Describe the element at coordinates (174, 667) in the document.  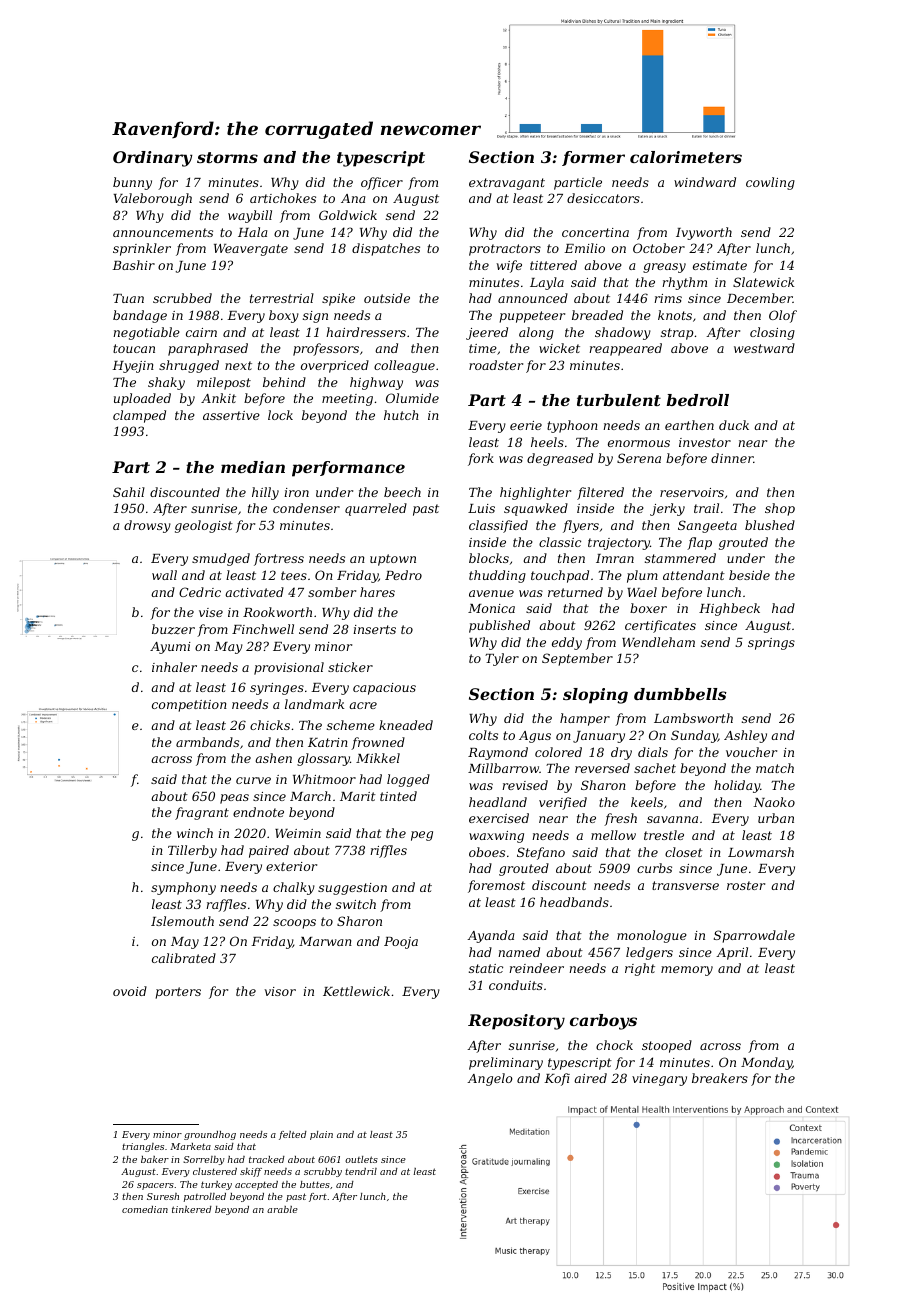
I see `inhaler` at that location.
